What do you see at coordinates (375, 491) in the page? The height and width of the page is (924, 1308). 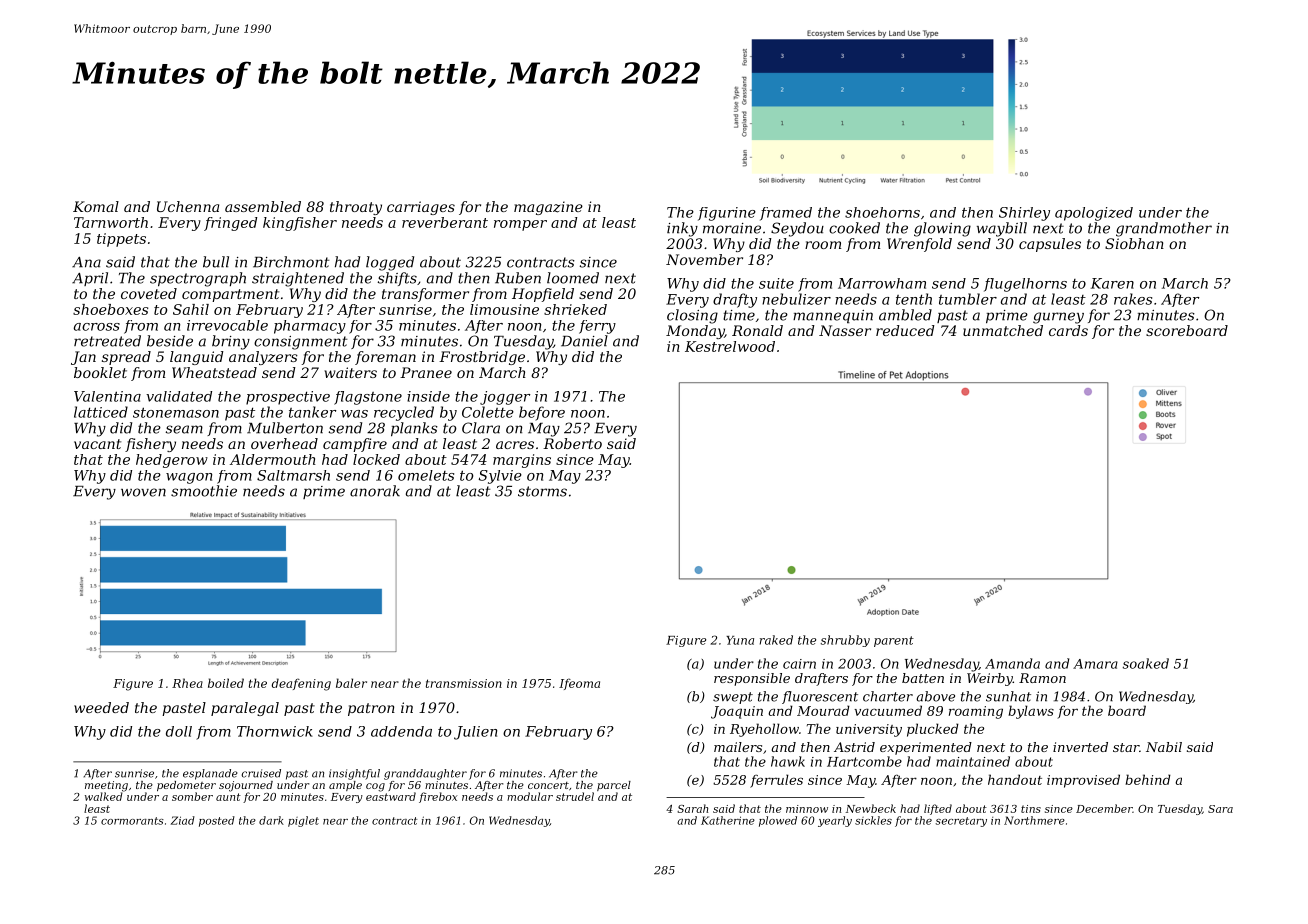 I see `anorak` at bounding box center [375, 491].
